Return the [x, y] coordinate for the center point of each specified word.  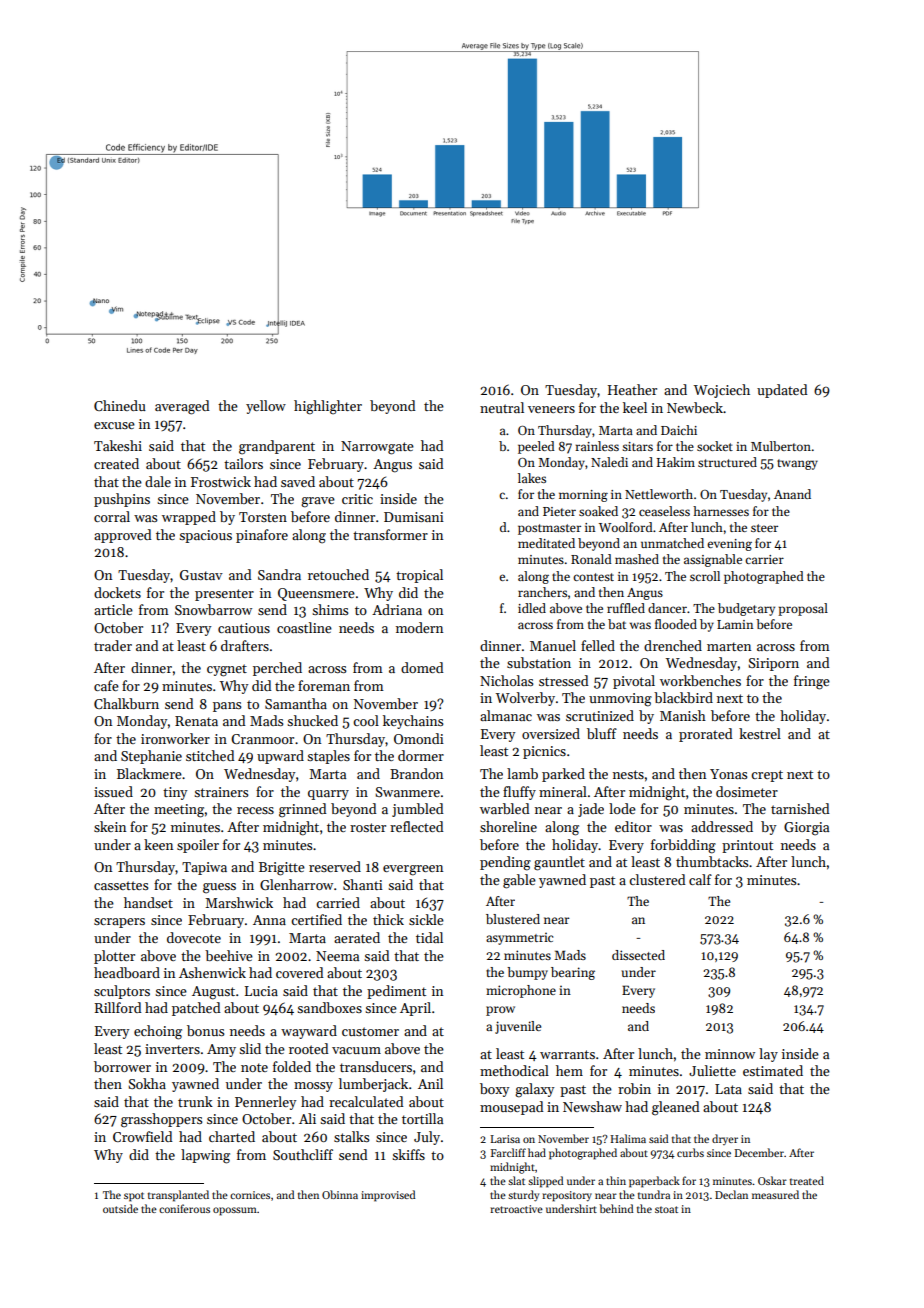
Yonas [728, 774]
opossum [235, 1211]
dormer [421, 755]
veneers [551, 409]
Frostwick [221, 481]
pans [227, 707]
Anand [792, 494]
